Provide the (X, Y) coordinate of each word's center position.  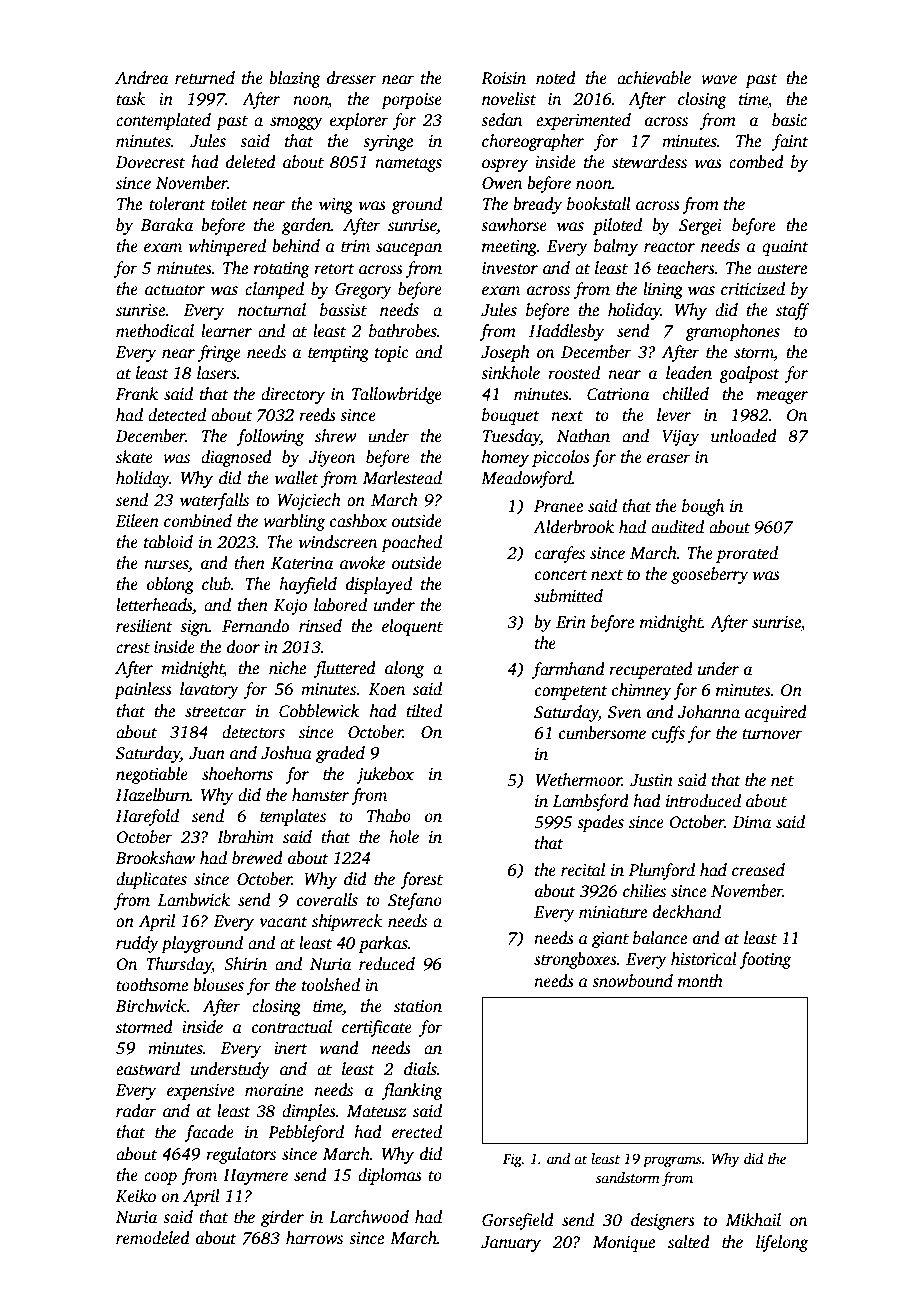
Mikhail (753, 1220)
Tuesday (511, 437)
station (418, 1006)
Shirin (245, 964)
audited (677, 527)
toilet (229, 204)
